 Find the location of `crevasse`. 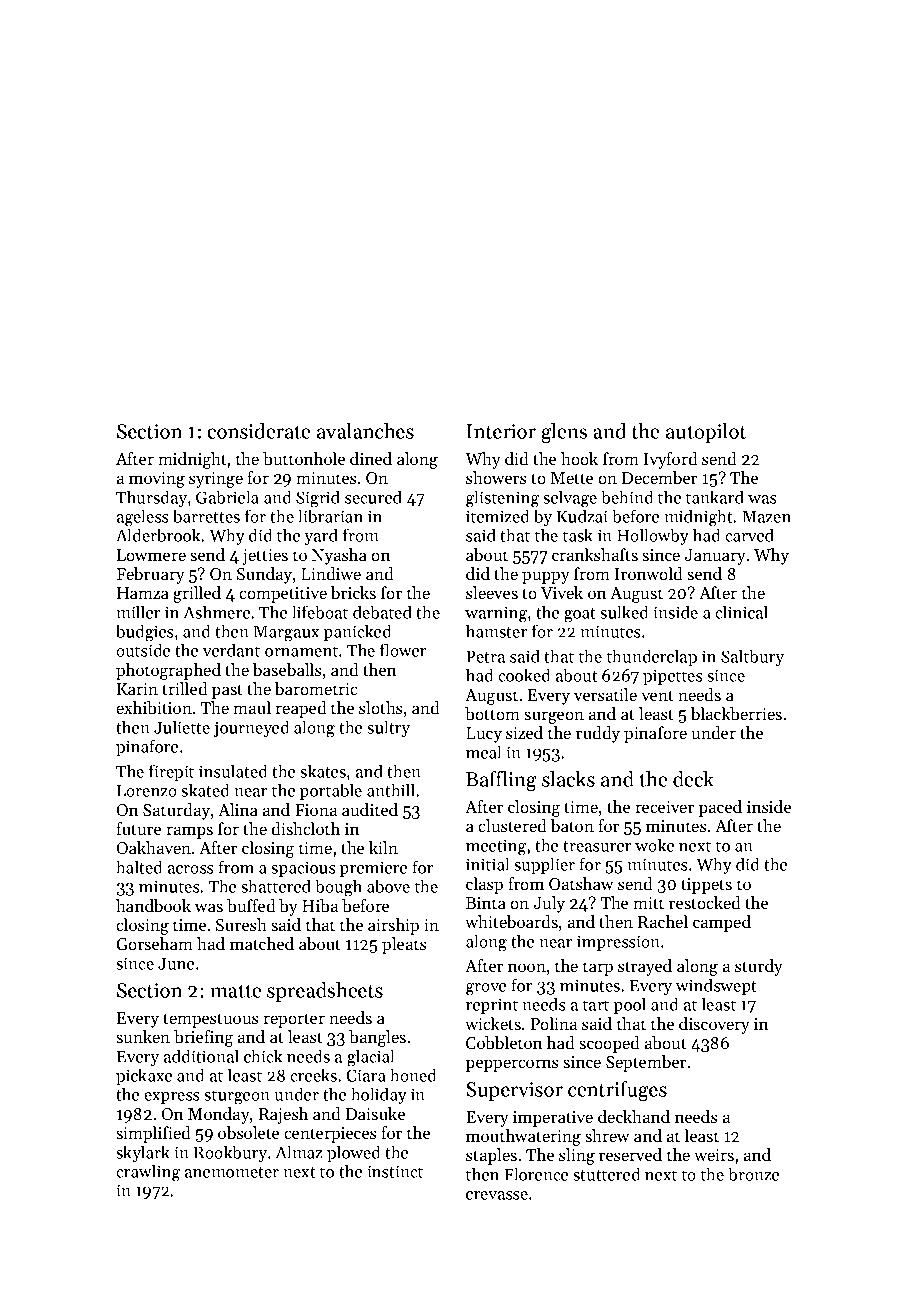

crevasse is located at coordinates (497, 1195).
